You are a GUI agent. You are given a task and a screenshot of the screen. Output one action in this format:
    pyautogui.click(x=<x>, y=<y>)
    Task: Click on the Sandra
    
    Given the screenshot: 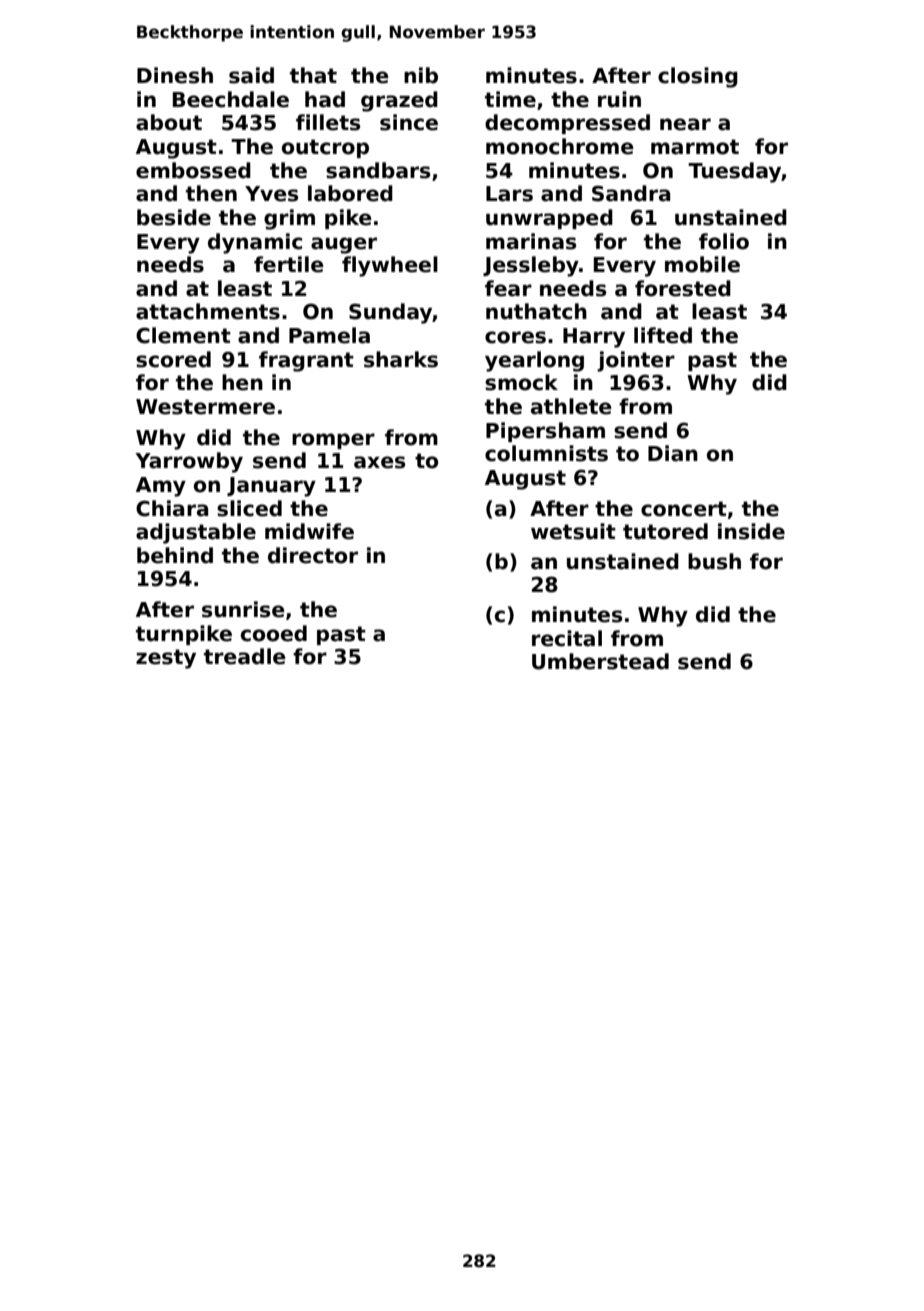 What is the action you would take?
    pyautogui.click(x=631, y=193)
